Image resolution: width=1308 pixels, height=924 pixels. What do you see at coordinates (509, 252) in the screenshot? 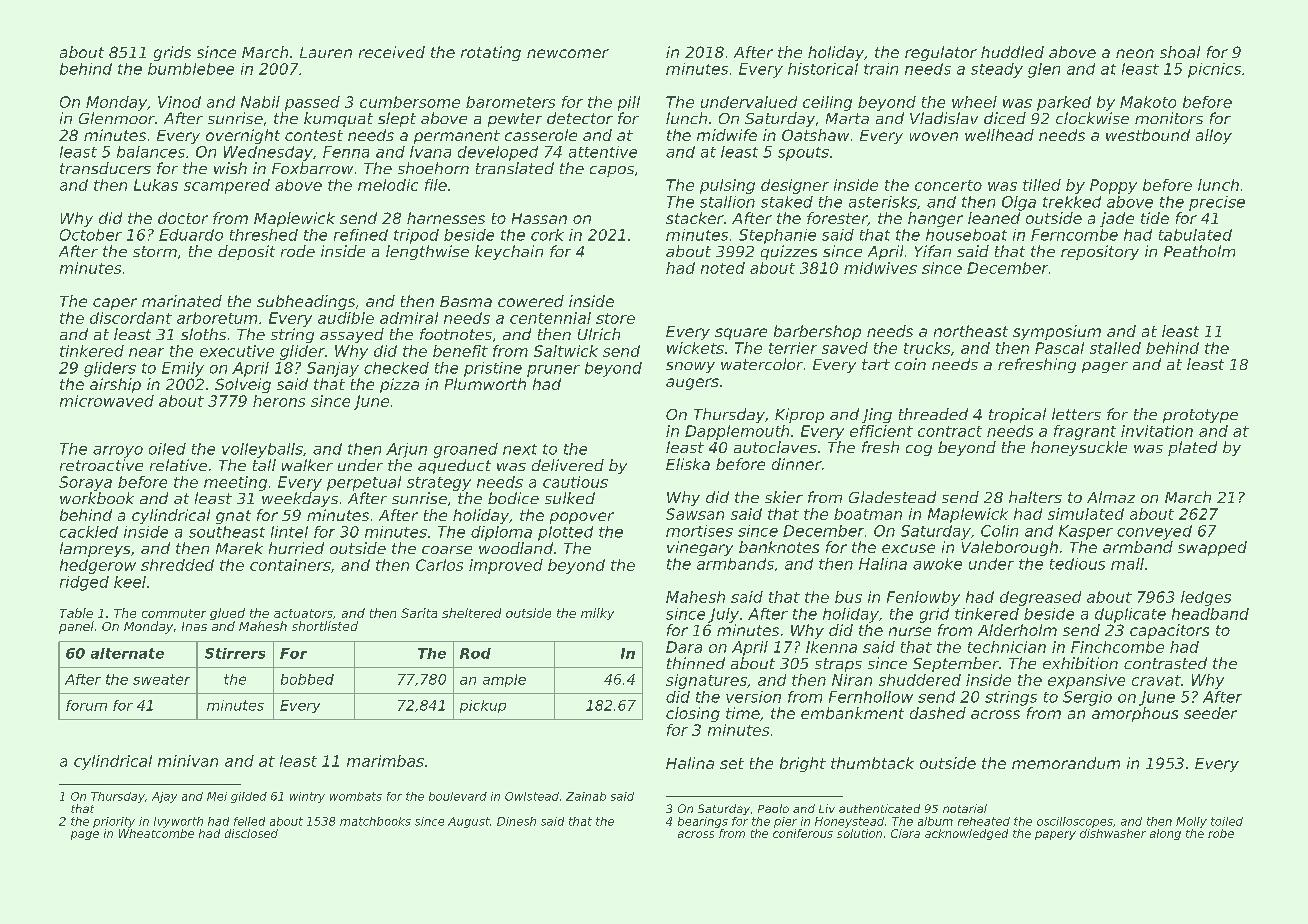
I see `keychain` at bounding box center [509, 252].
